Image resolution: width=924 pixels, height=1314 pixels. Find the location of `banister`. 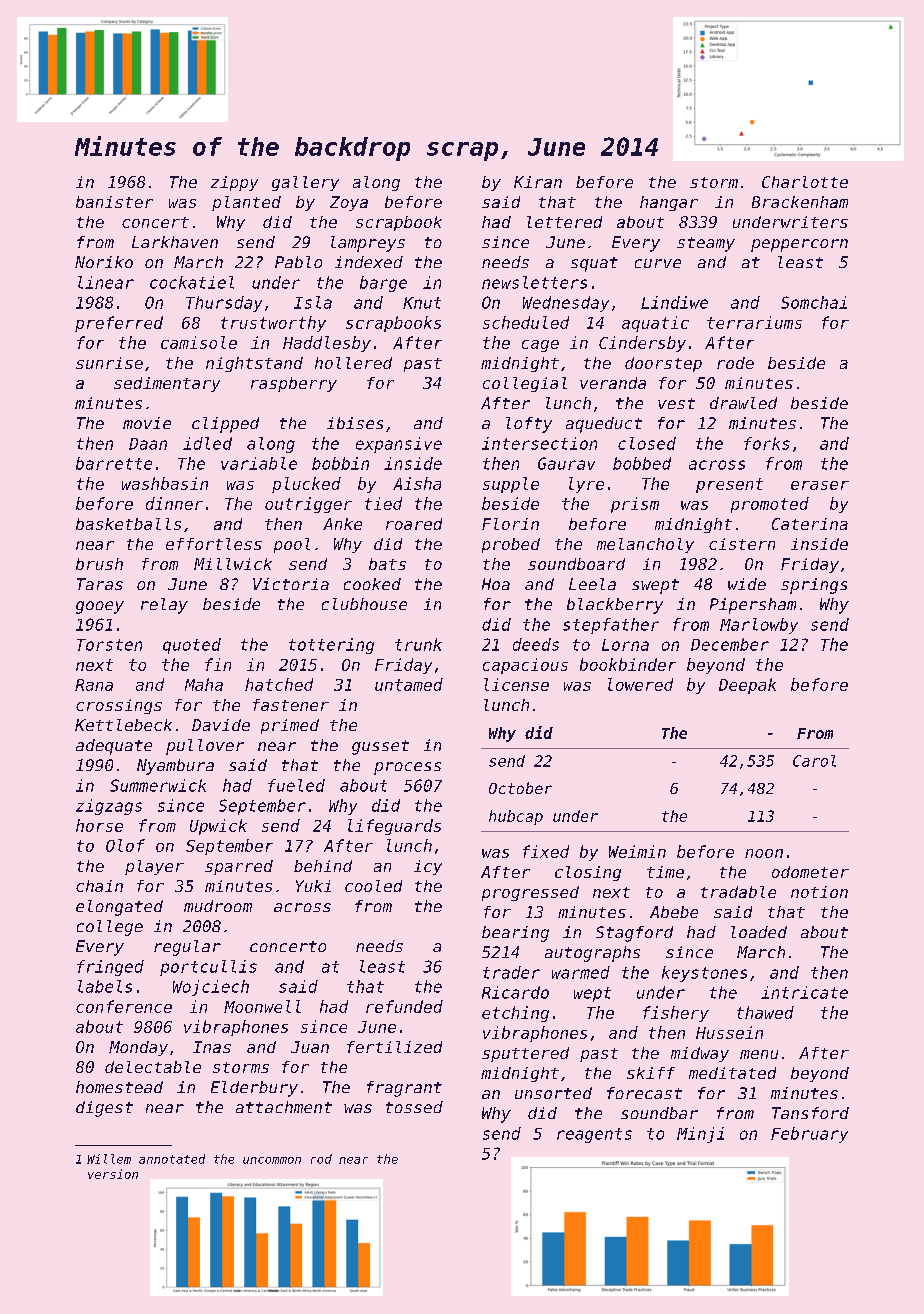

banister is located at coordinates (114, 202).
